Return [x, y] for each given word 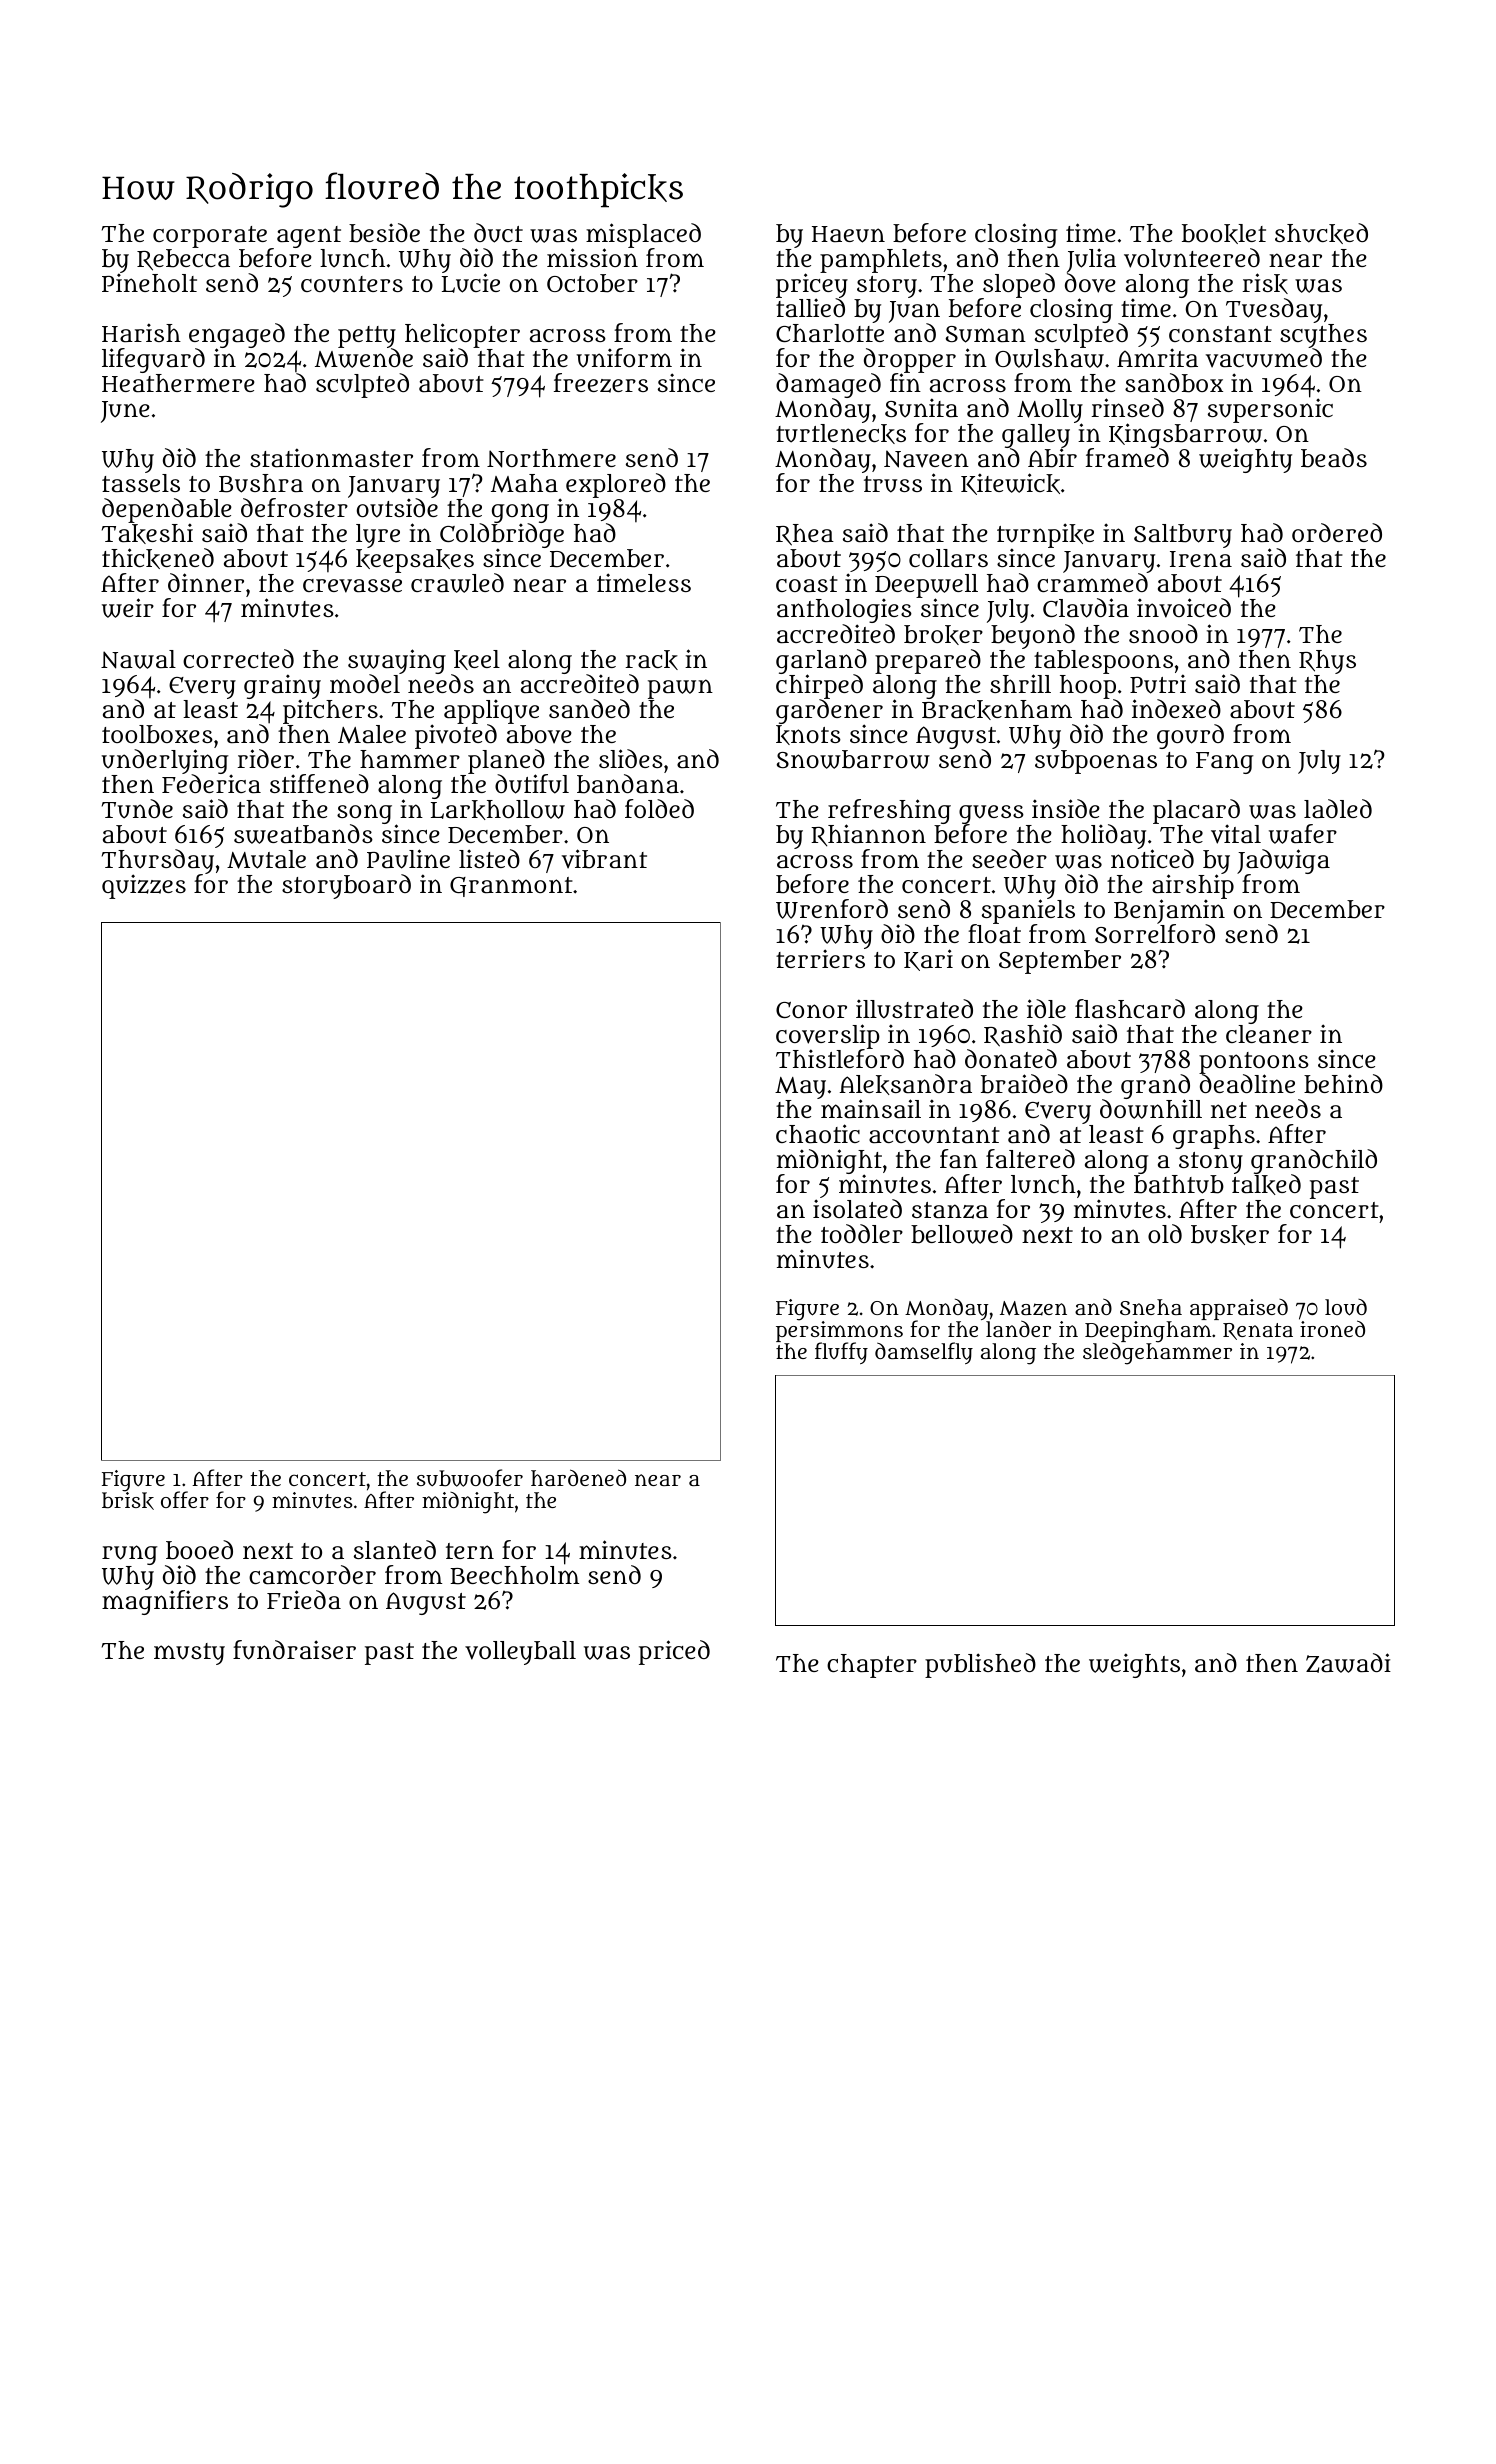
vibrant [604, 859]
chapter [872, 1666]
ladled [1338, 808]
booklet [1224, 234]
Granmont [511, 887]
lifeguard [153, 360]
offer [185, 1499]
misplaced [643, 236]
